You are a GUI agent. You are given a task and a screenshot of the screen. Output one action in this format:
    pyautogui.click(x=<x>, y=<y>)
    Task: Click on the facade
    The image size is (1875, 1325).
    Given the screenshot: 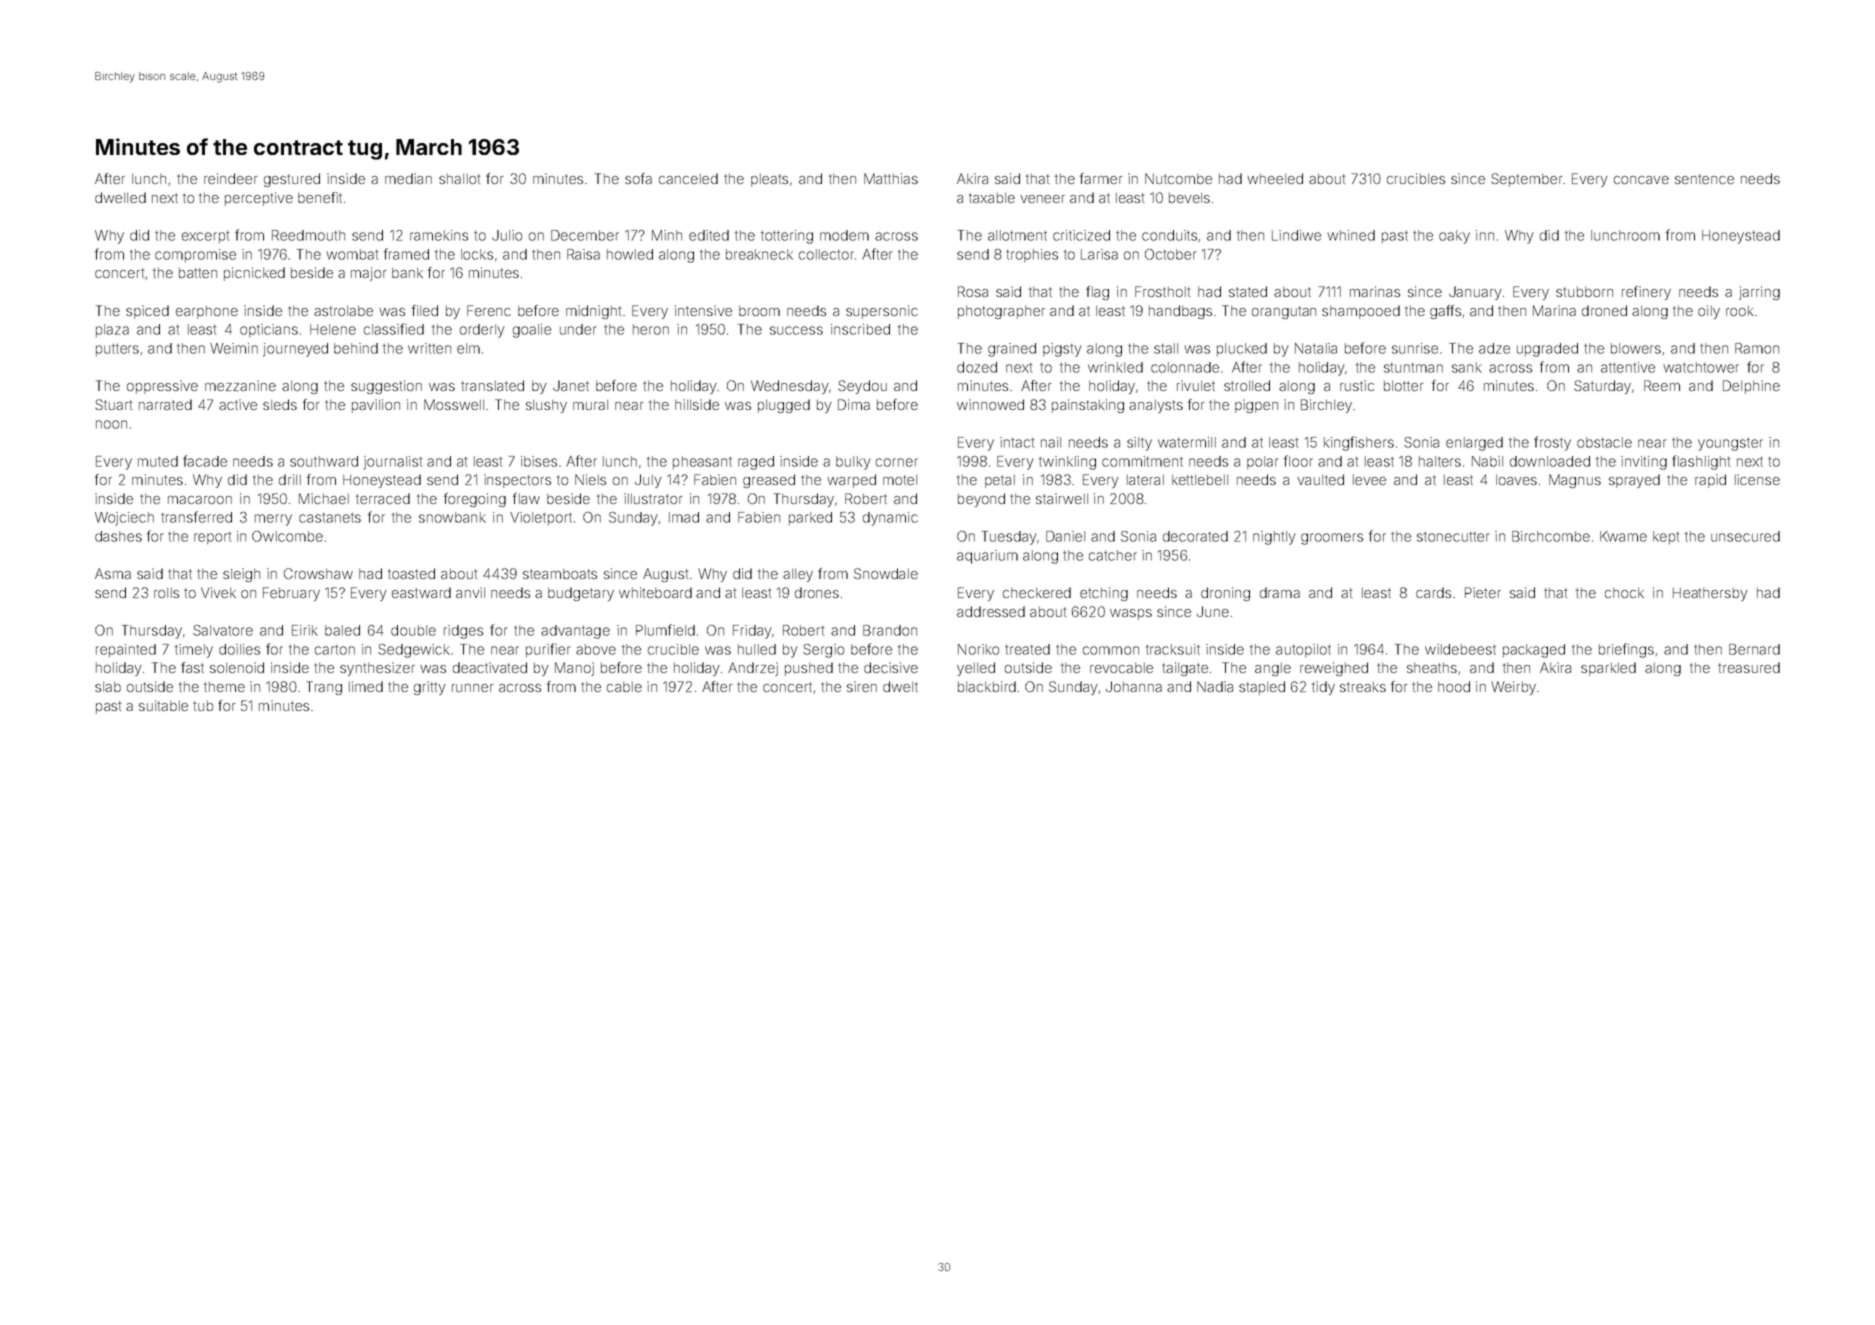 What is the action you would take?
    pyautogui.click(x=205, y=461)
